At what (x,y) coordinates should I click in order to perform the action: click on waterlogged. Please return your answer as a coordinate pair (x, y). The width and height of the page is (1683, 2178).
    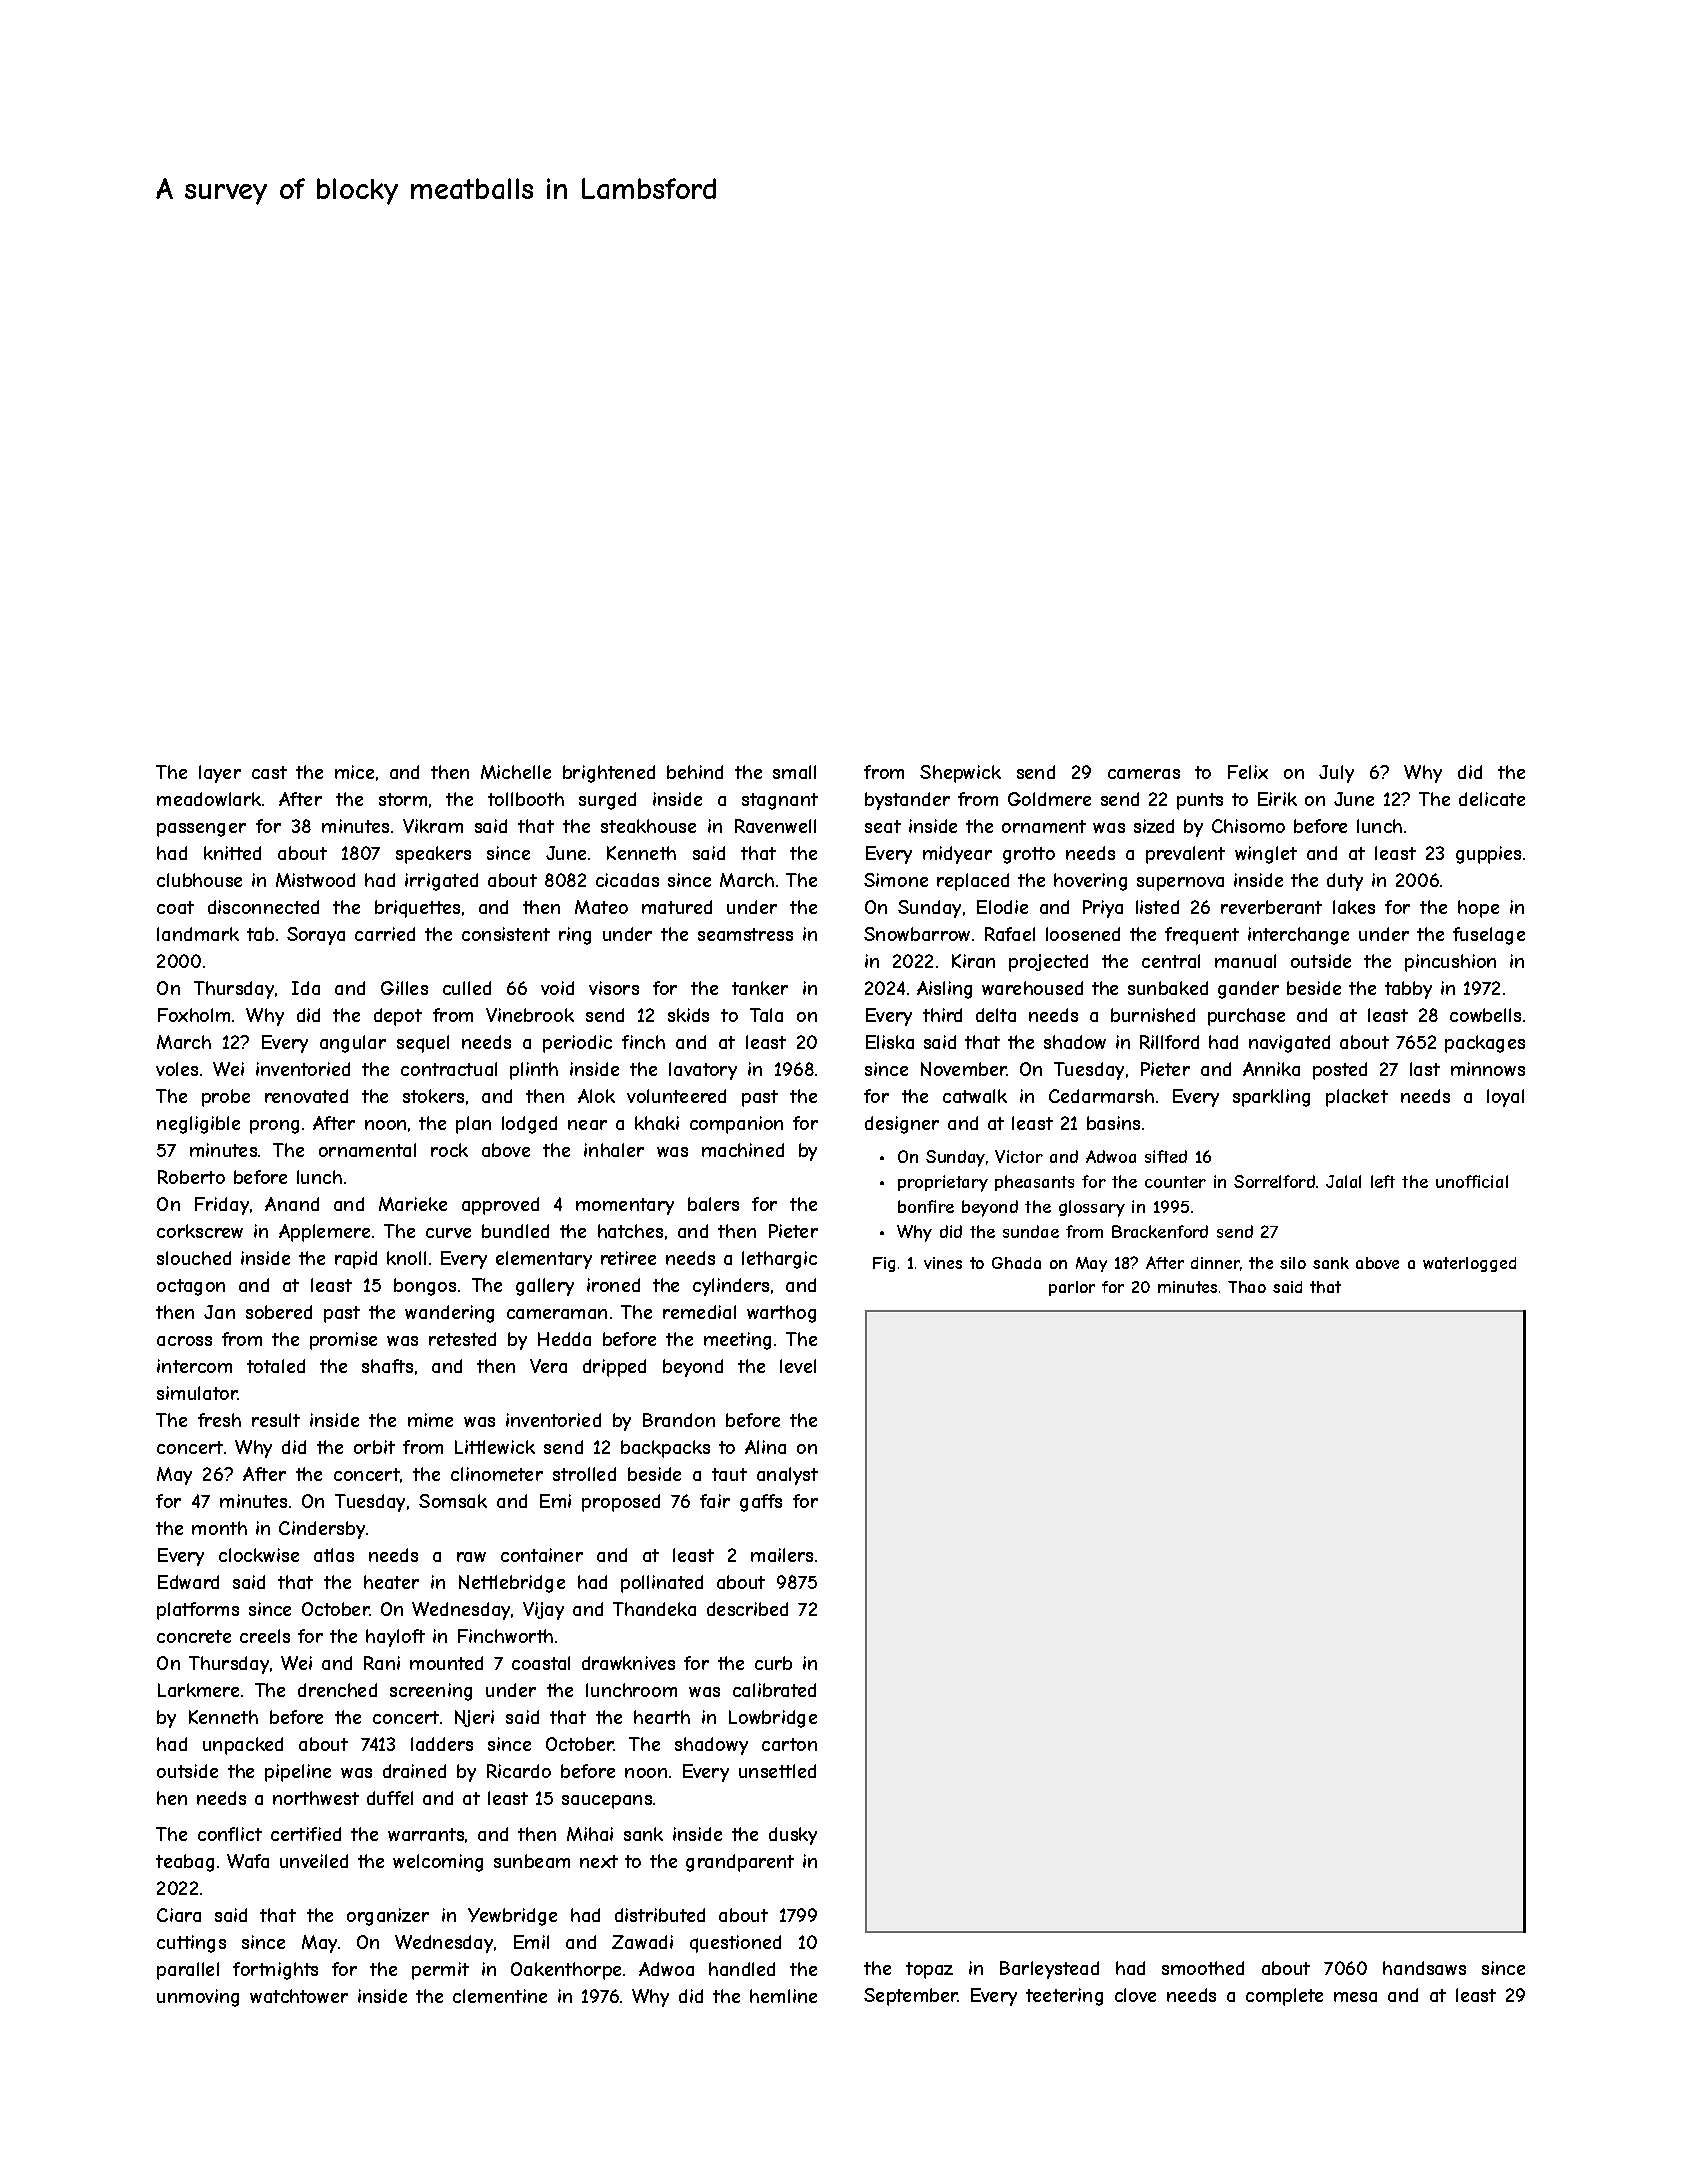
    Looking at the image, I should click on (1469, 1264).
